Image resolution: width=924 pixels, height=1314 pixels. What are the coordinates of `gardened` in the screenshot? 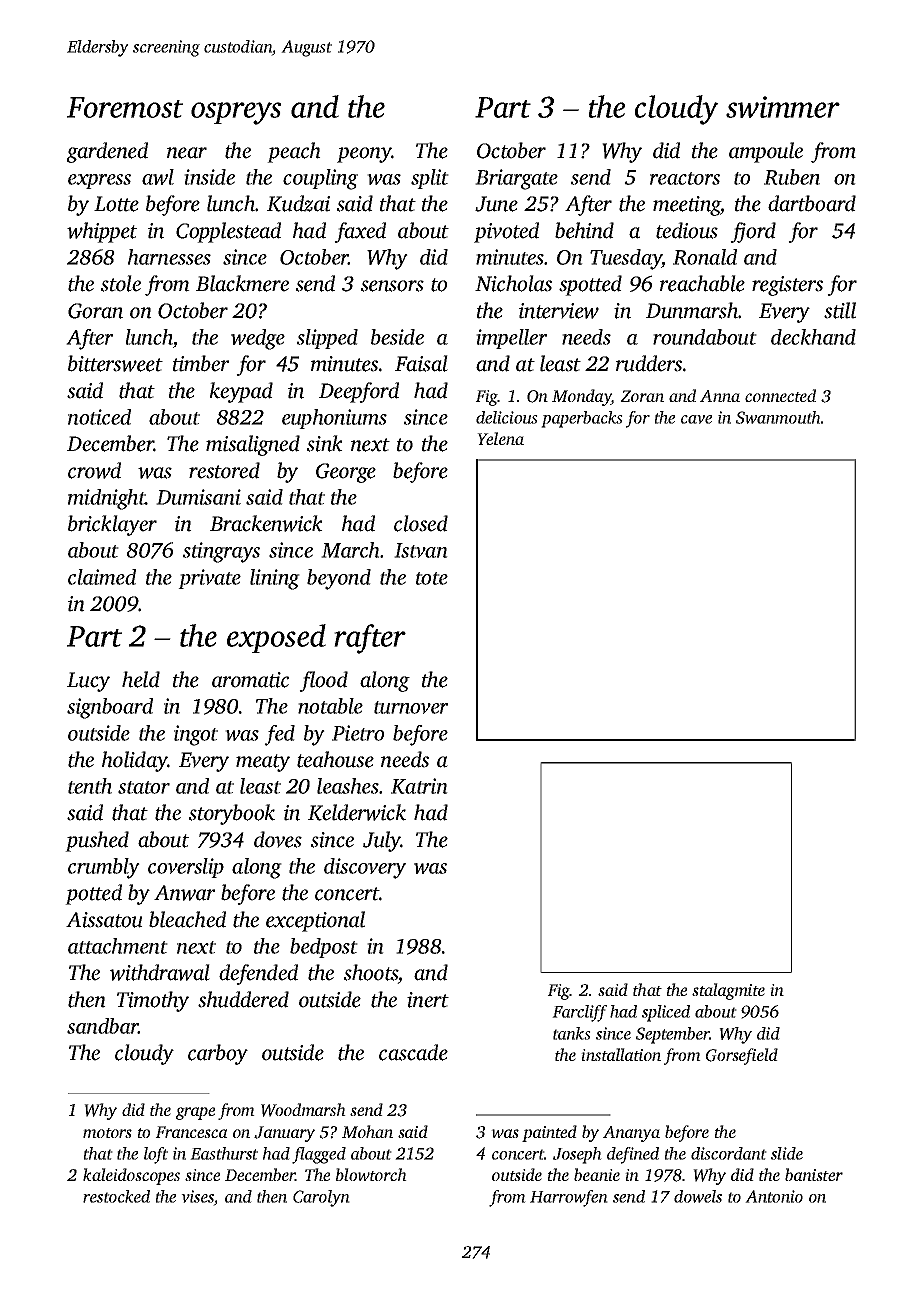 It's located at (107, 152).
